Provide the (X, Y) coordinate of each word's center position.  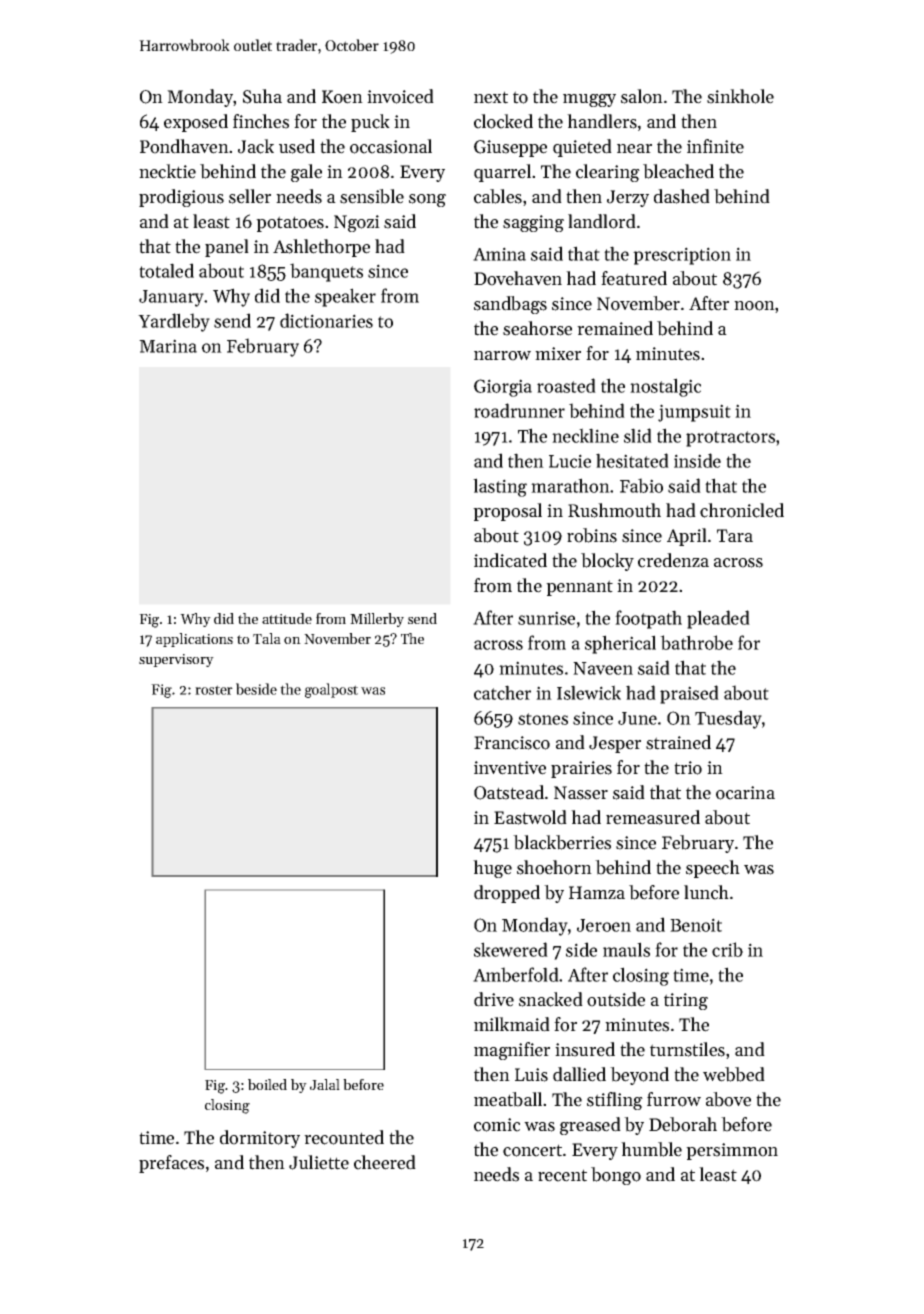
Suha (262, 96)
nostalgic (665, 387)
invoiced (400, 96)
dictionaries (326, 320)
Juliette (319, 1162)
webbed (734, 1074)
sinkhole (740, 96)
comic (497, 1125)
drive (494, 999)
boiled (267, 1084)
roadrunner (519, 410)
